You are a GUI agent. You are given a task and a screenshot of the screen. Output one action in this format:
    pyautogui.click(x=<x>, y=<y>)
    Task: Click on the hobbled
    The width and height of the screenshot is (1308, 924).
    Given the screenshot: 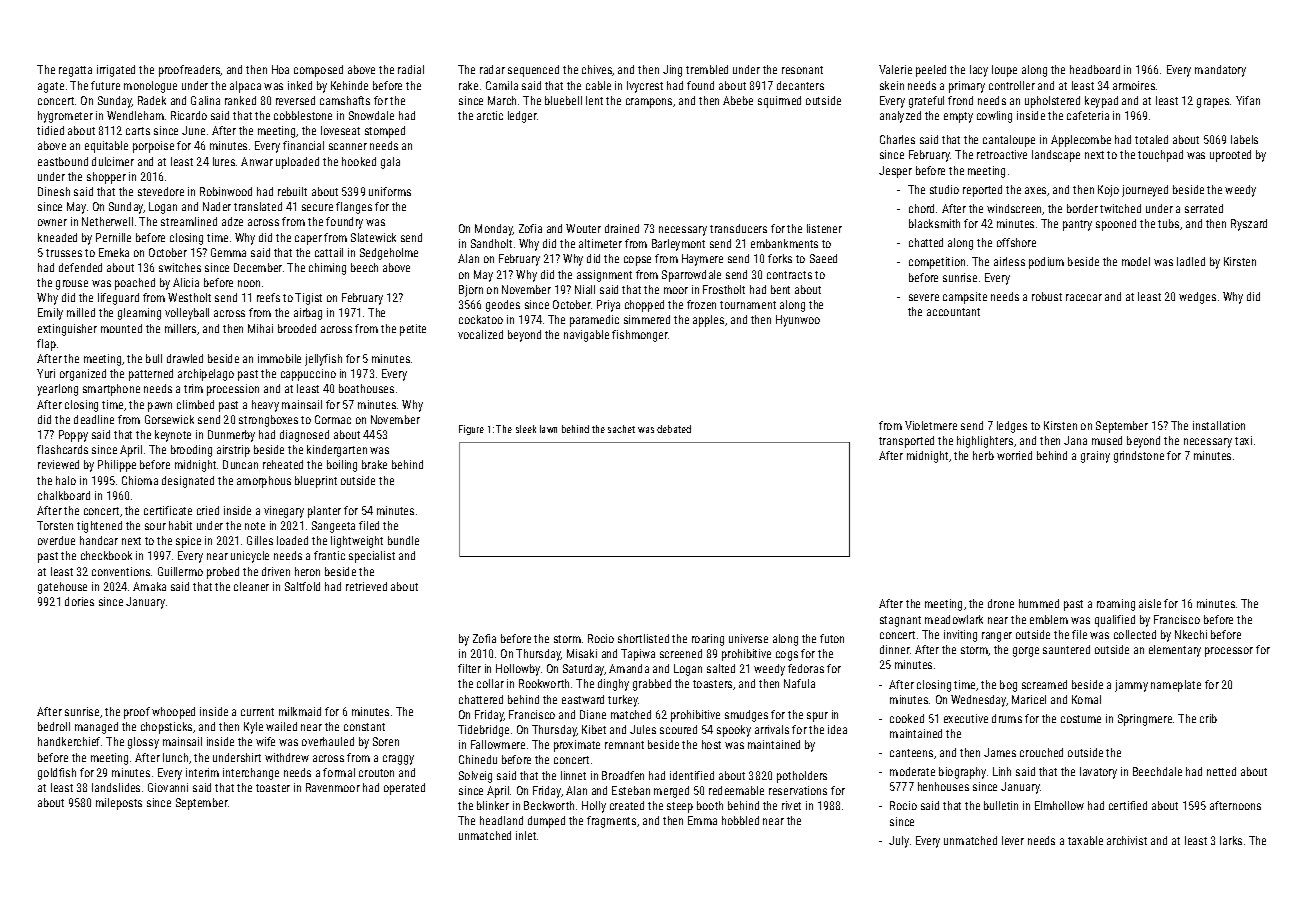 What is the action you would take?
    pyautogui.click(x=740, y=820)
